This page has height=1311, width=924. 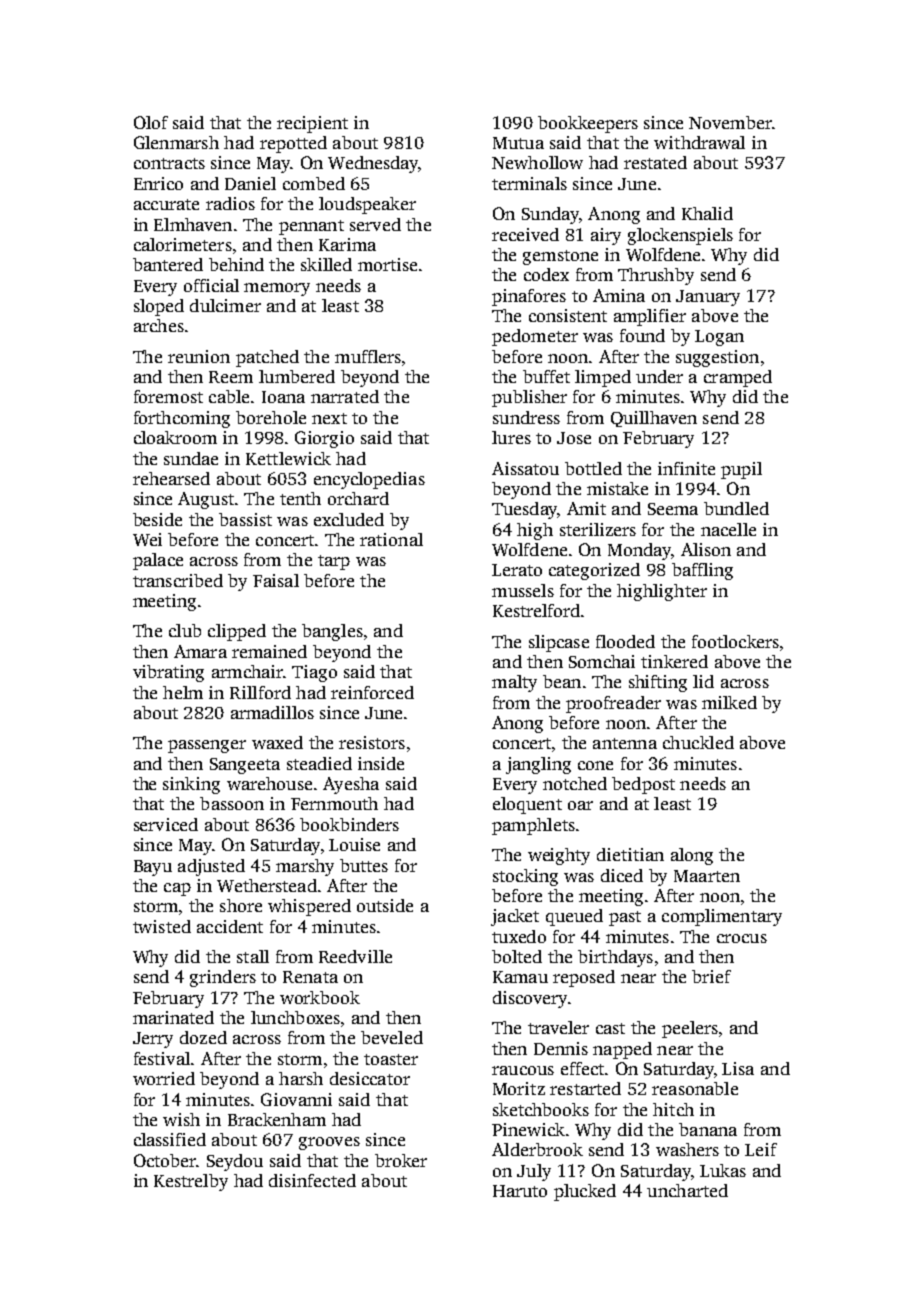 What do you see at coordinates (349, 519) in the page?
I see `excluded` at bounding box center [349, 519].
